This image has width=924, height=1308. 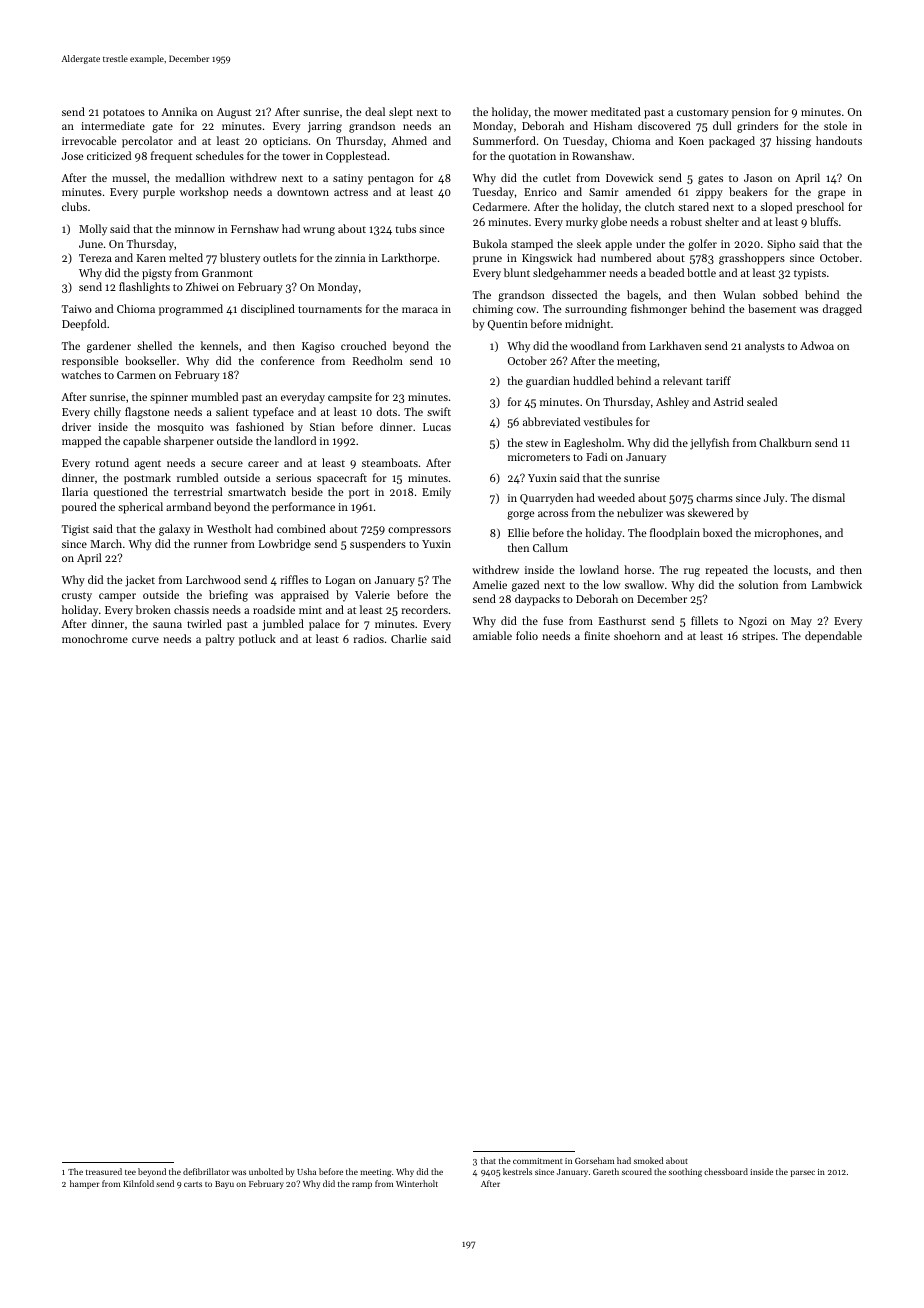 What do you see at coordinates (828, 497) in the image?
I see `dismal` at bounding box center [828, 497].
